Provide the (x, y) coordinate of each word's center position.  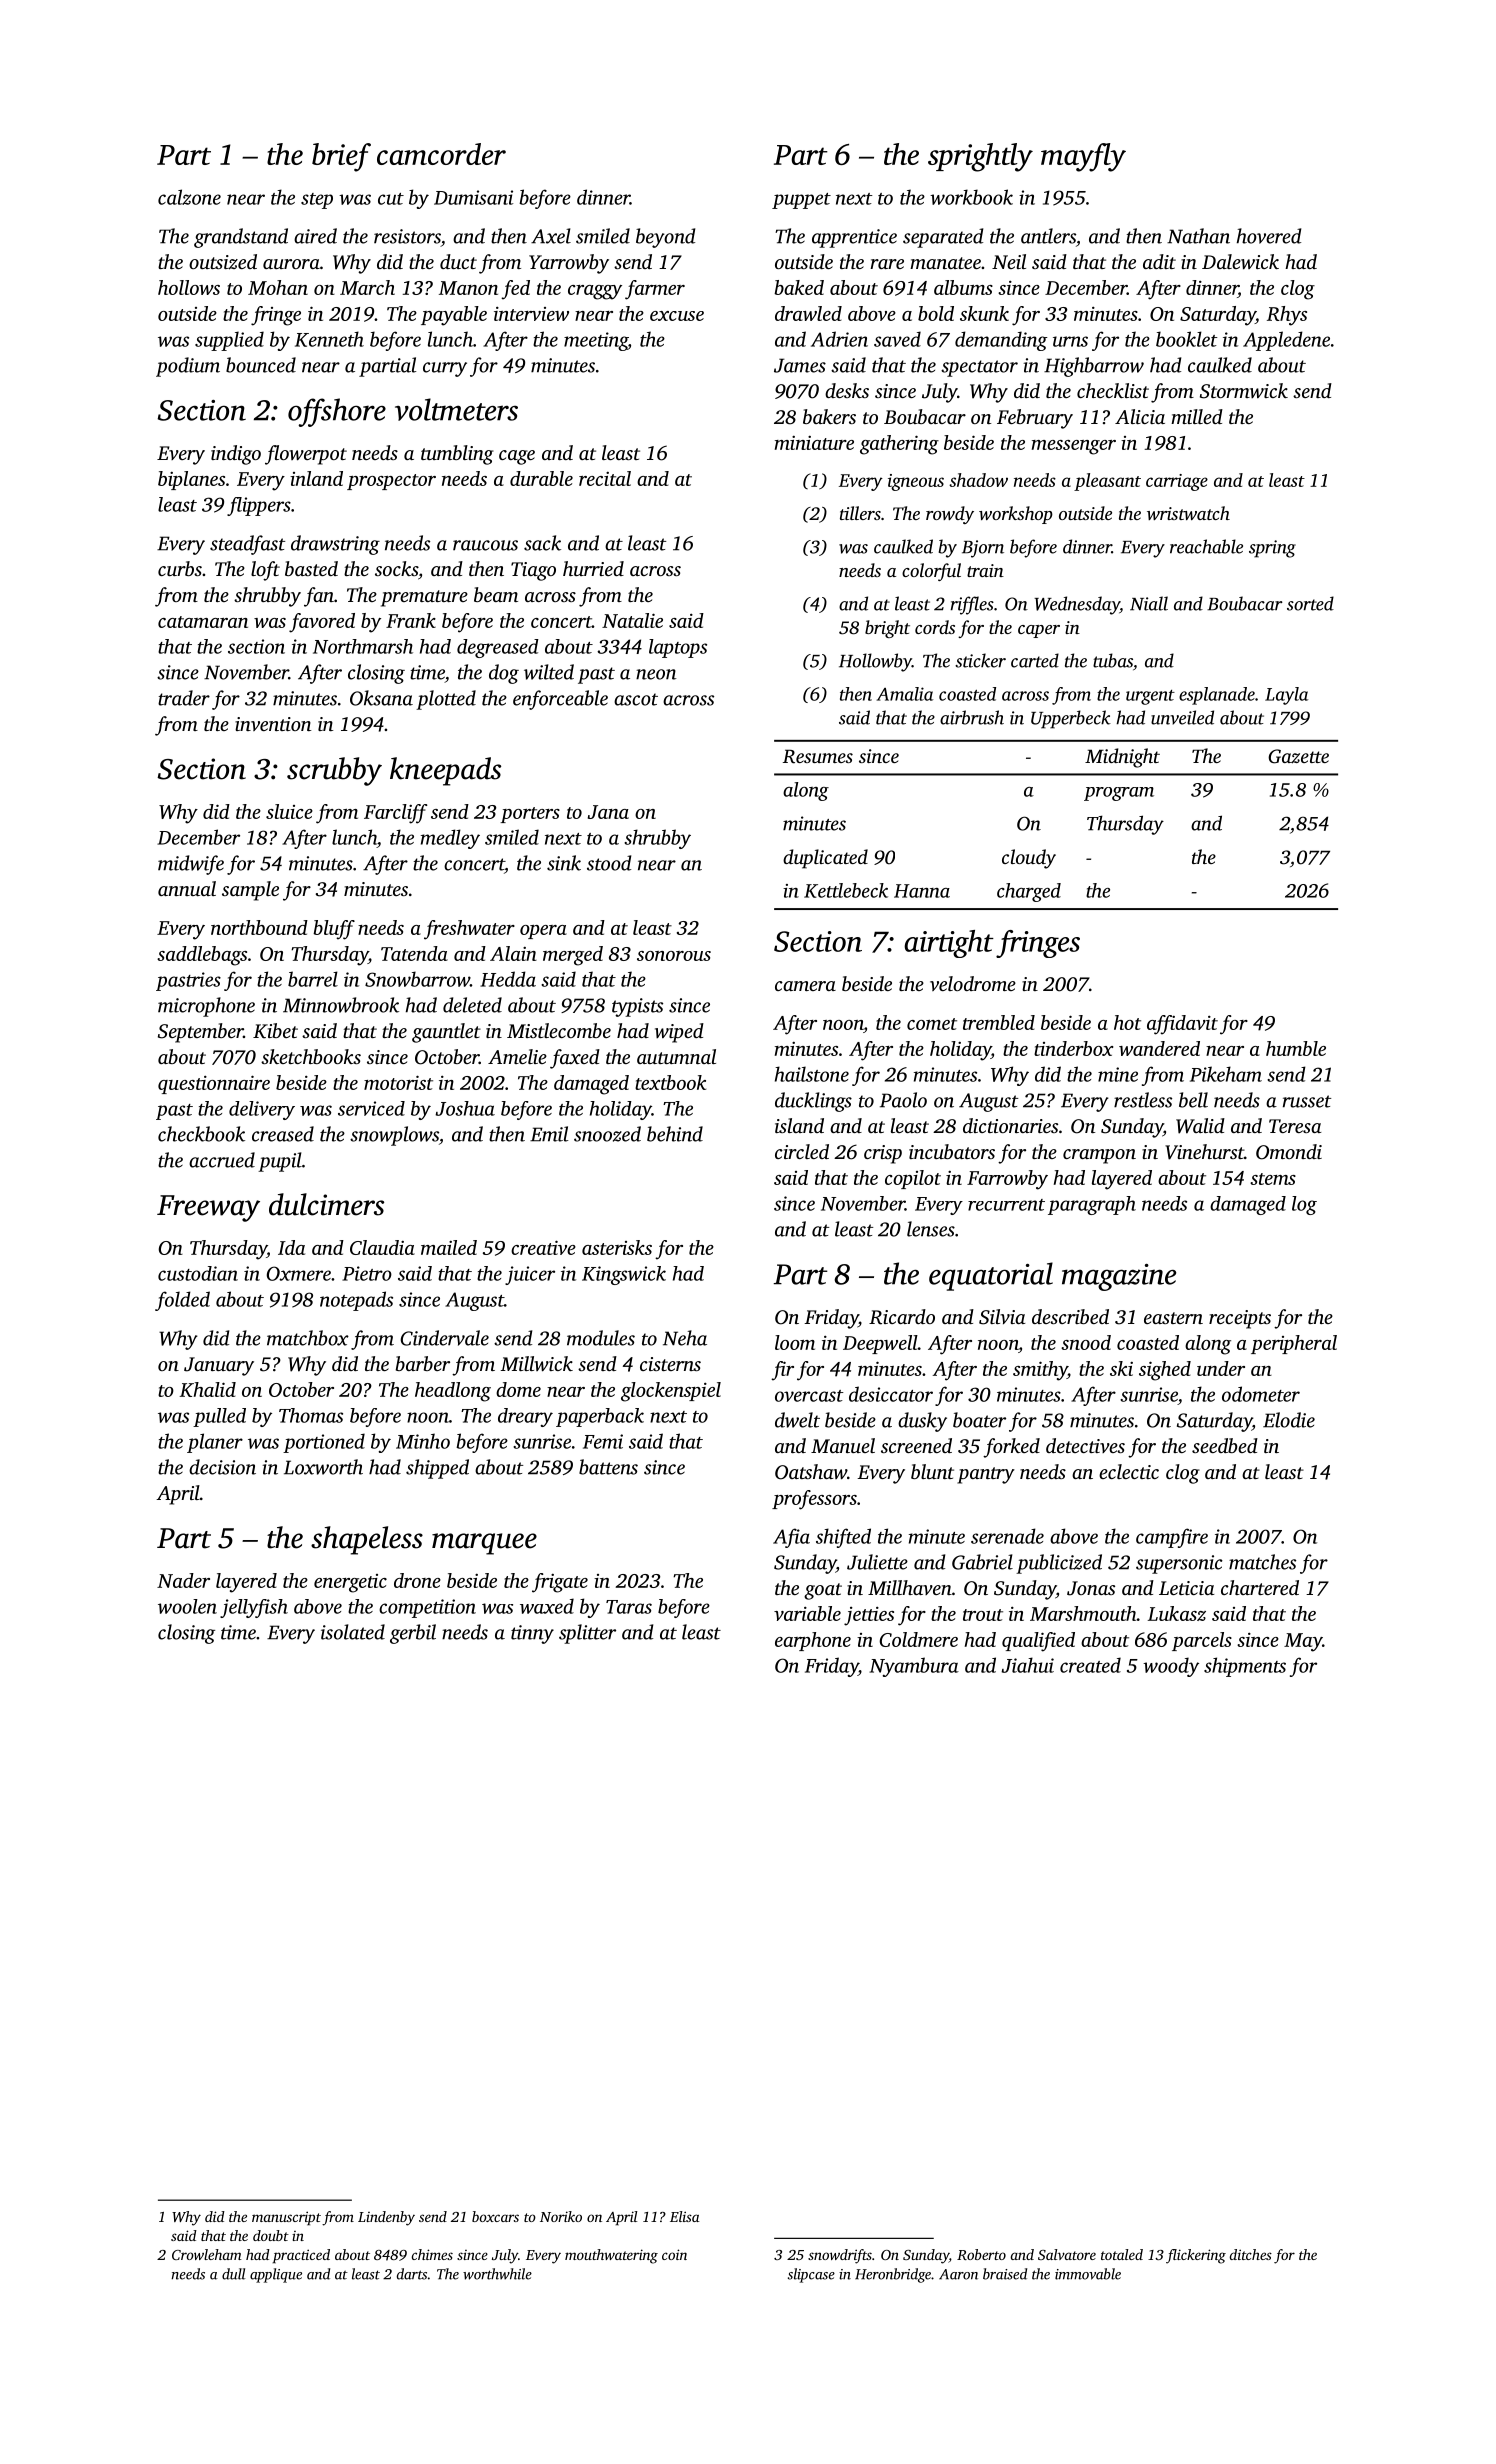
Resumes (818, 756)
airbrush (972, 717)
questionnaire (214, 1084)
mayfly (1083, 157)
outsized (223, 262)
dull (233, 2274)
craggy (595, 292)
